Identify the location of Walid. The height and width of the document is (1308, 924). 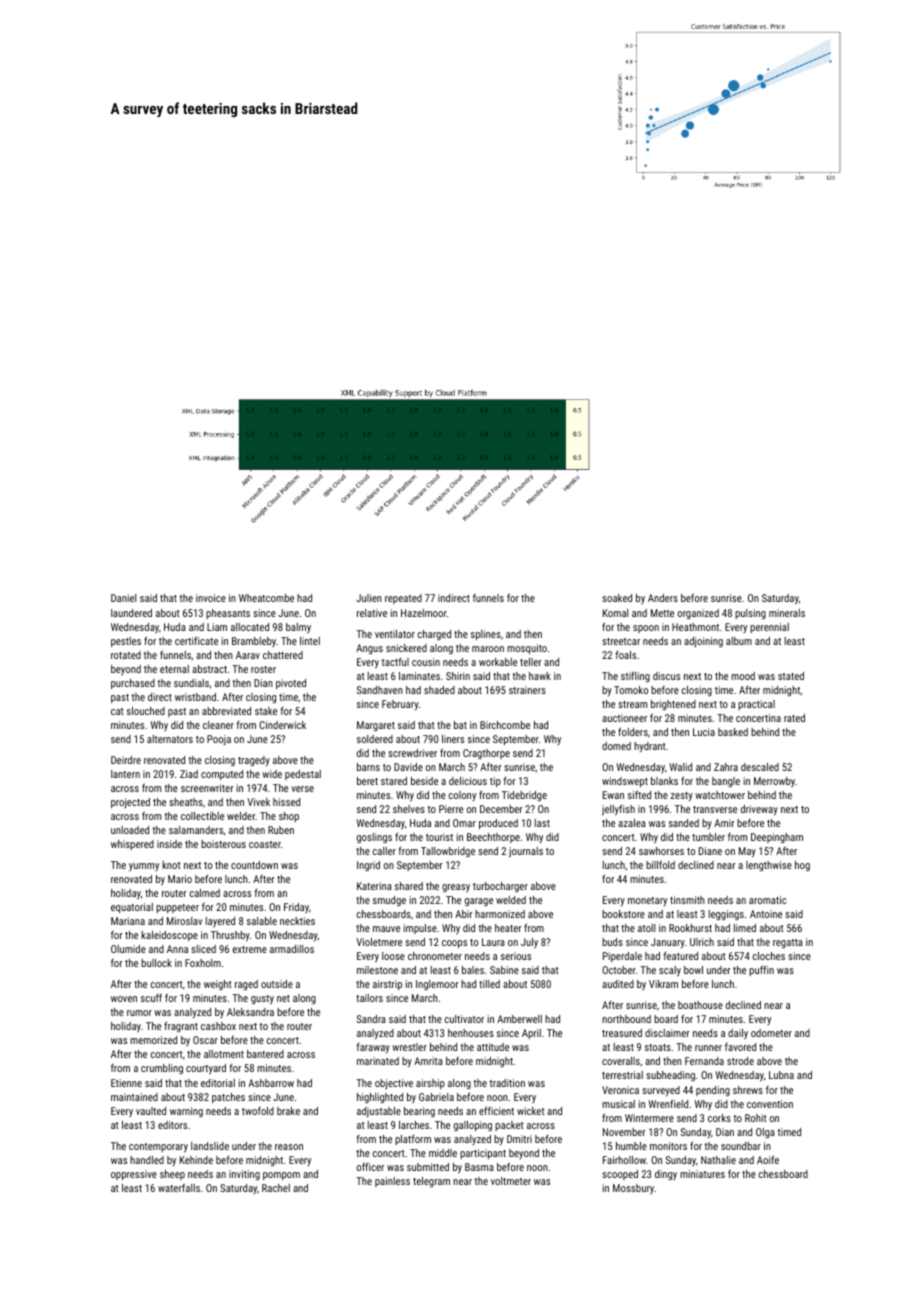
(681, 767).
